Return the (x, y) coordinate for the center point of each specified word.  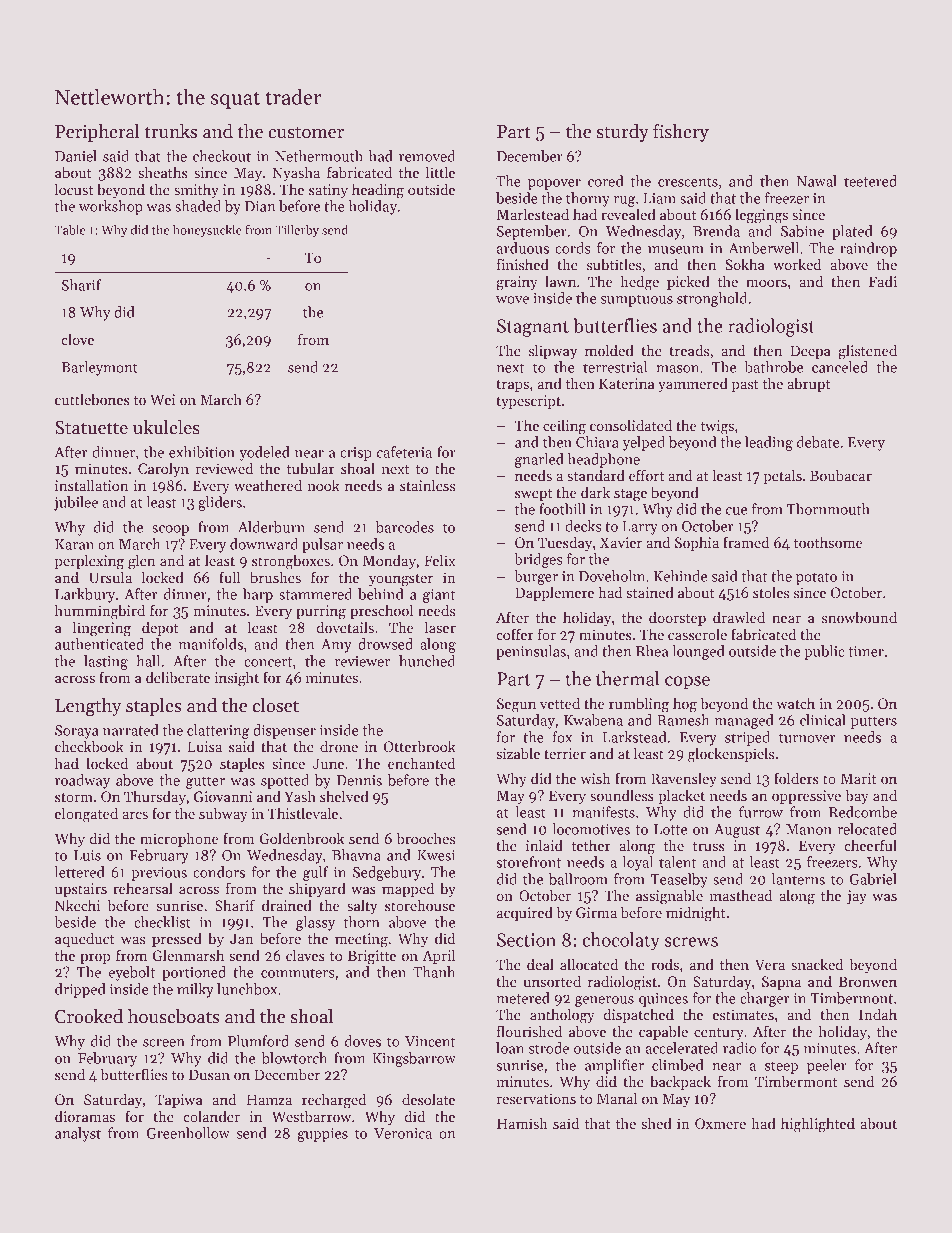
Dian (260, 206)
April (438, 956)
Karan (74, 544)
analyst (78, 1134)
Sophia (697, 543)
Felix (439, 560)
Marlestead (533, 214)
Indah (878, 1014)
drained (287, 905)
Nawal (816, 181)
